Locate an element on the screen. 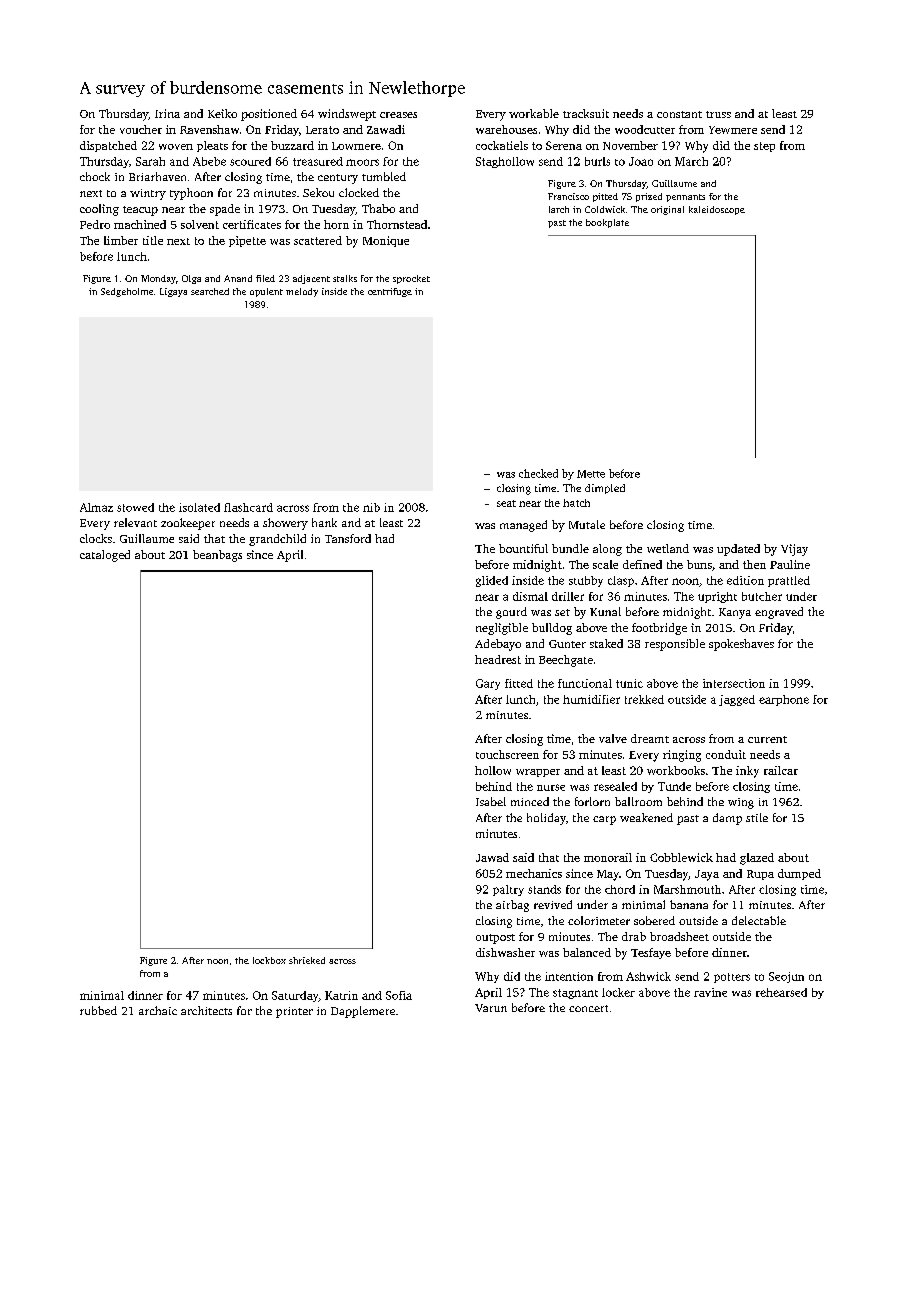 The height and width of the screenshot is (1316, 908). flashcard is located at coordinates (248, 507).
